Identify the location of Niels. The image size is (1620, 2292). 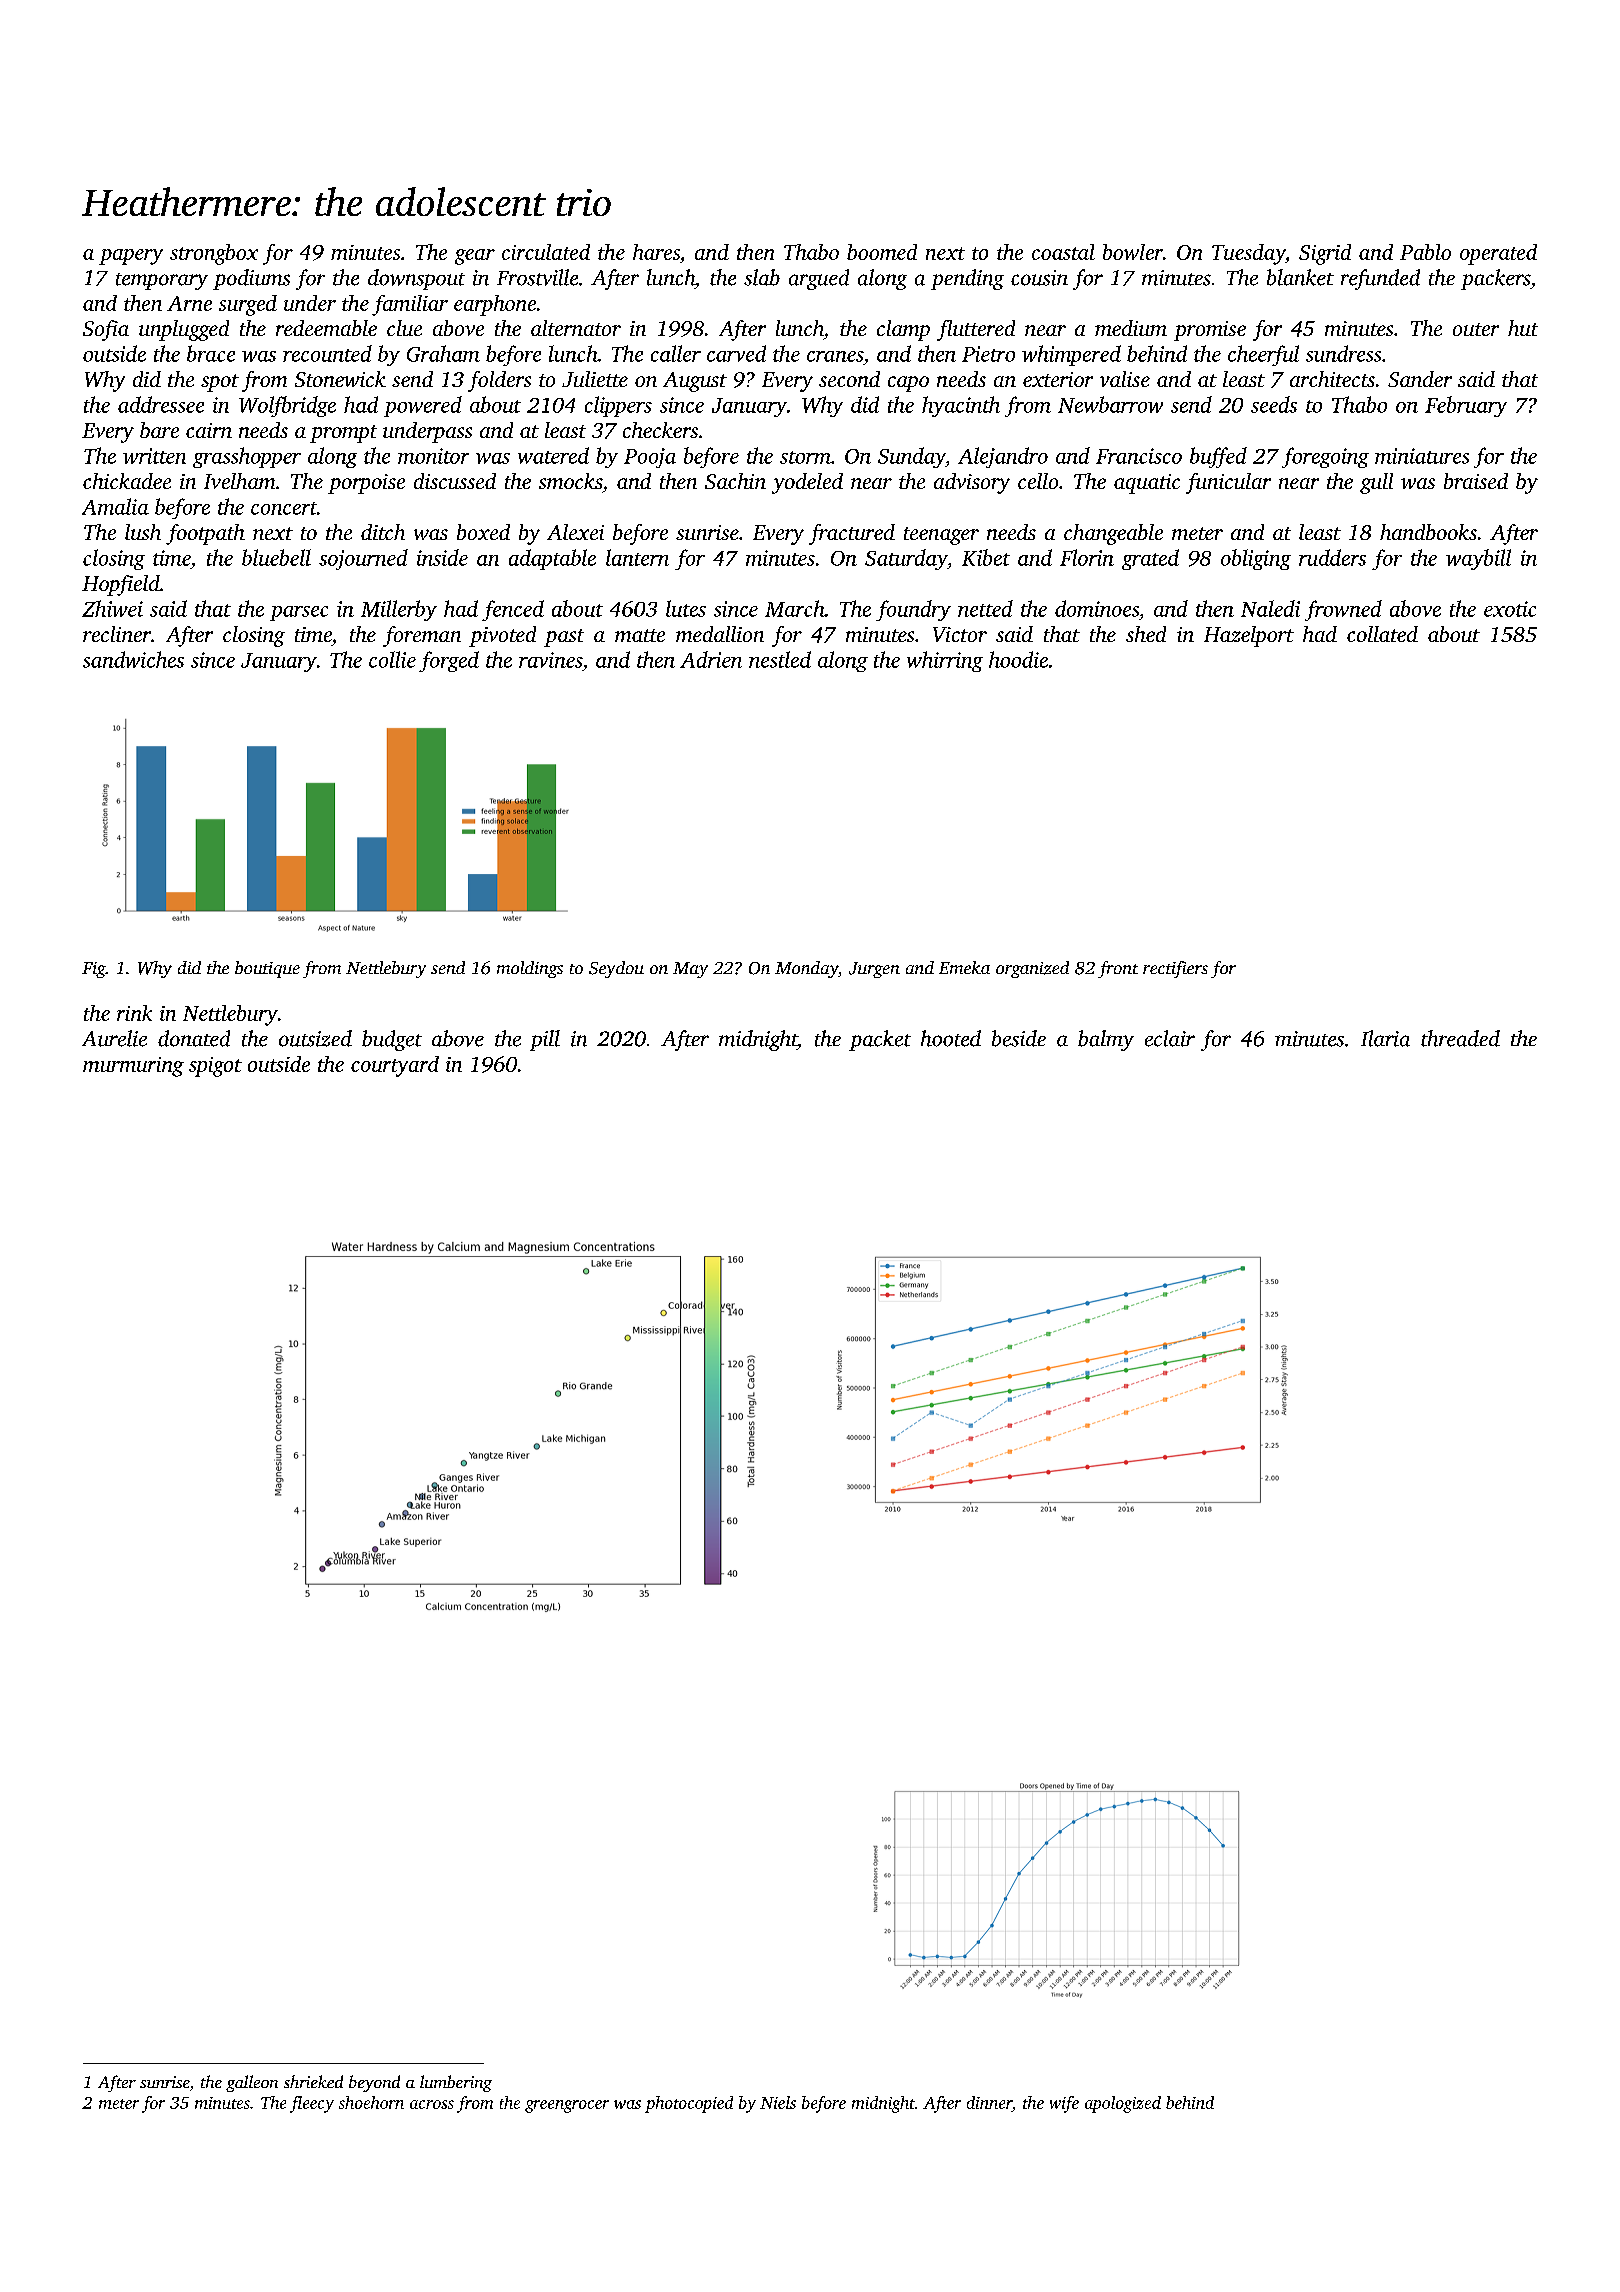
(778, 2102).
